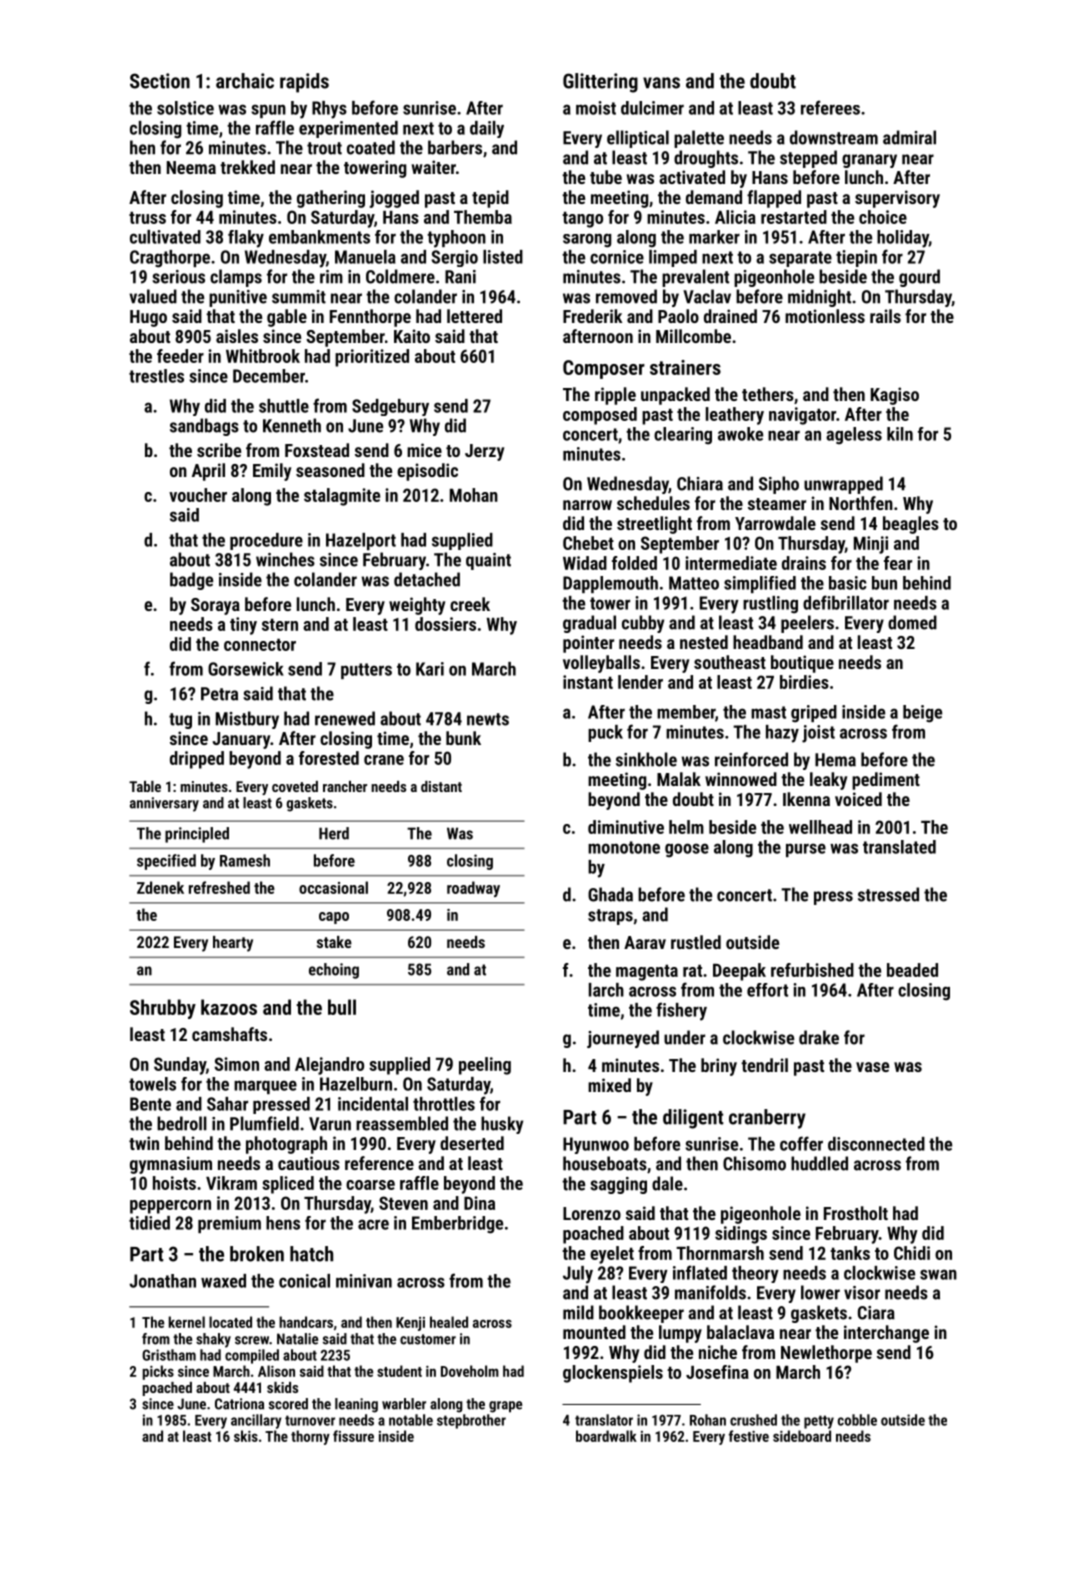  I want to click on puck, so click(605, 733).
